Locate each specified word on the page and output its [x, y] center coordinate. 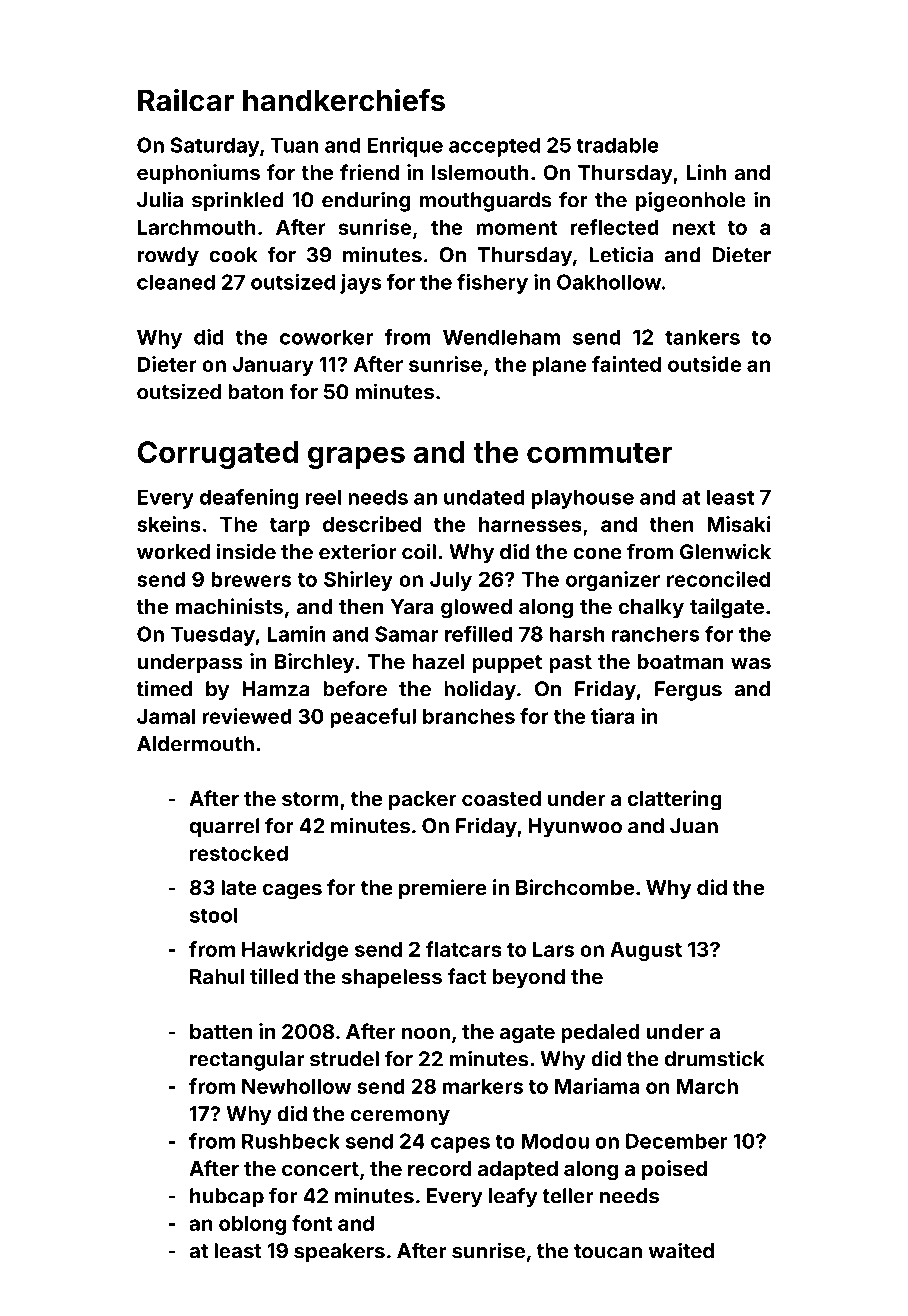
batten [221, 1031]
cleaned [176, 282]
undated [484, 497]
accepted [494, 147]
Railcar [186, 100]
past [570, 664]
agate [527, 1034]
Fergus [688, 691]
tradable [617, 145]
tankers [702, 337]
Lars [553, 949]
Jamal [166, 716]
